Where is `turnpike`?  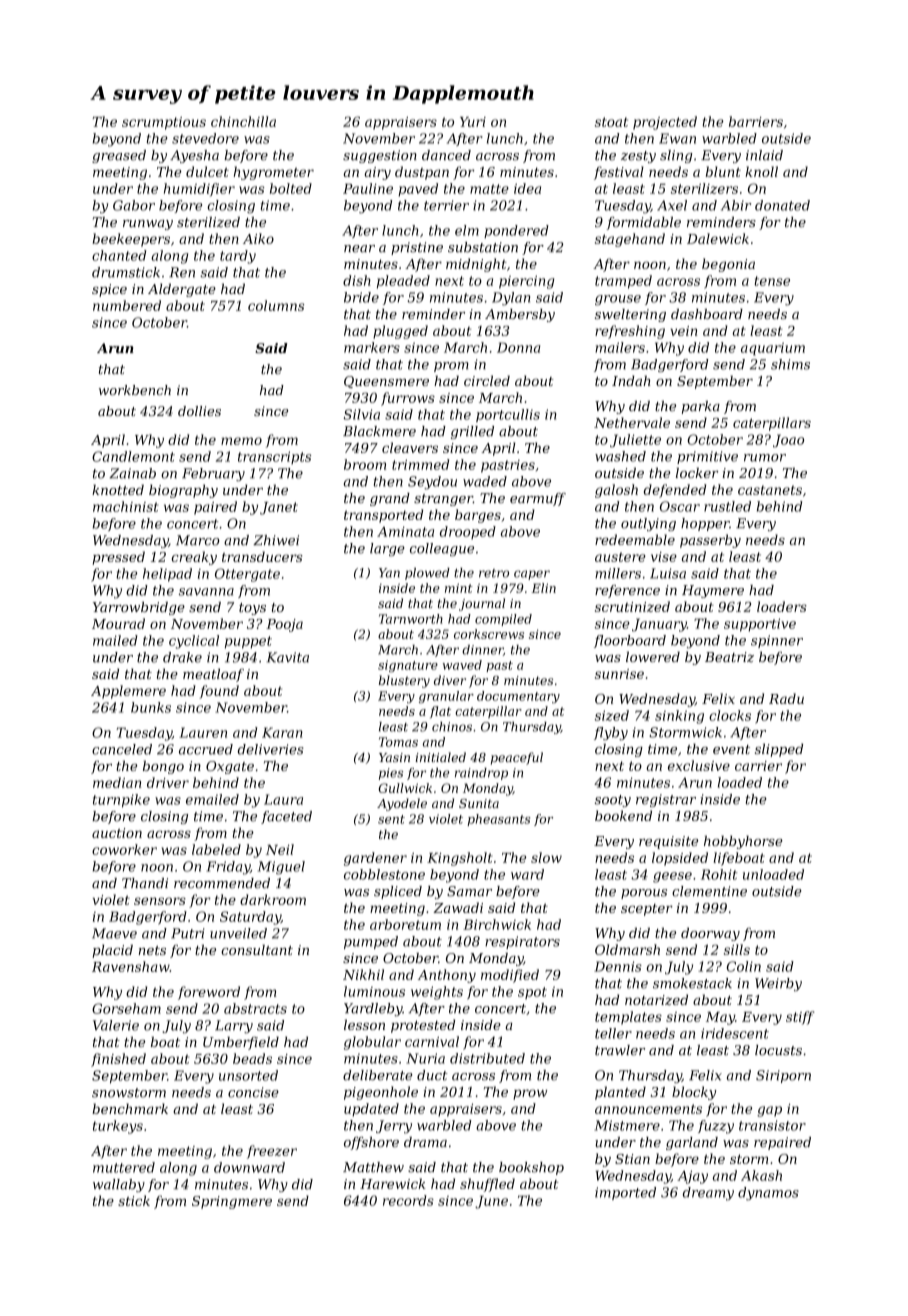 turnpike is located at coordinates (121, 801).
